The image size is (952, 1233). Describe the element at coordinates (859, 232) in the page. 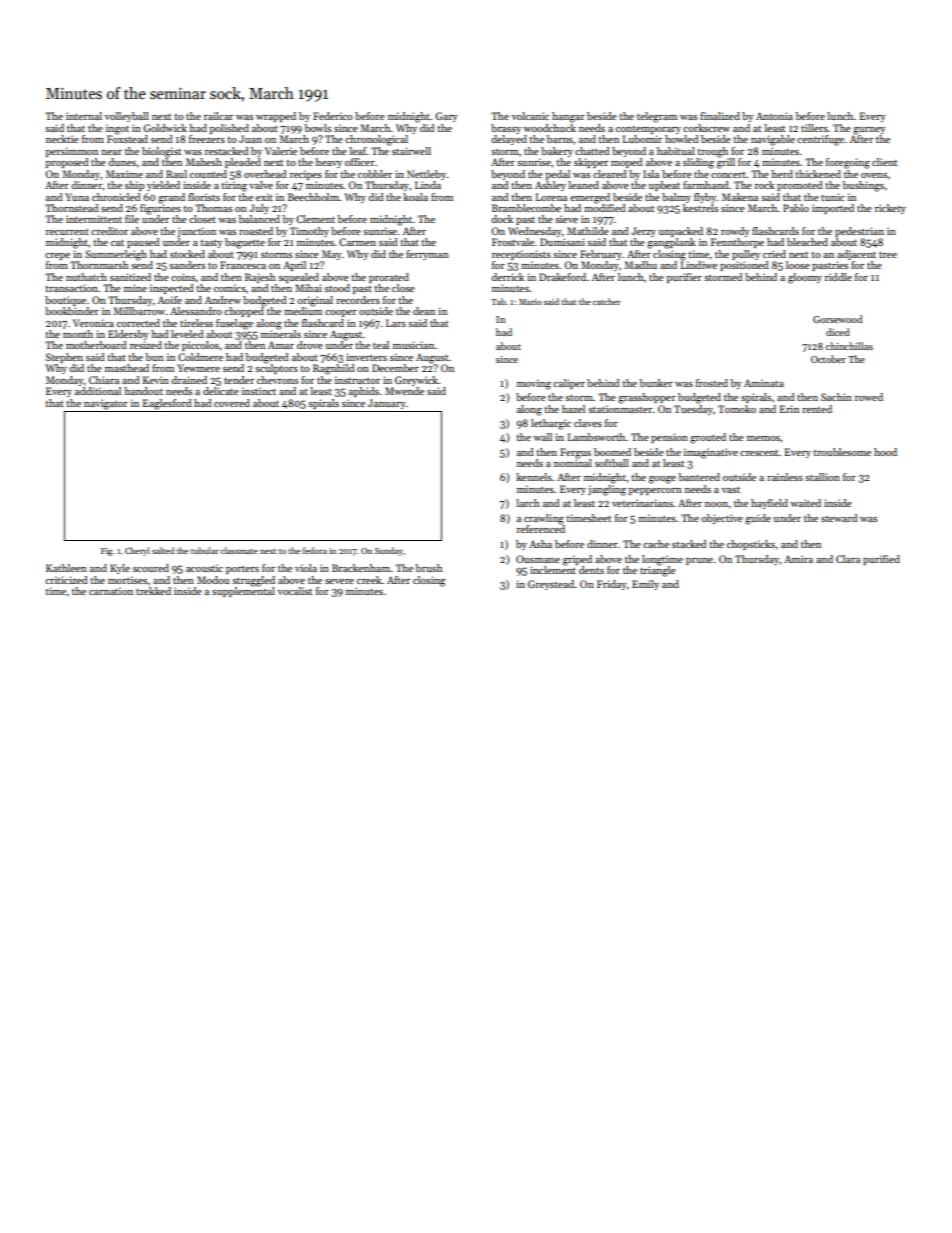

I see `pedestrian` at that location.
